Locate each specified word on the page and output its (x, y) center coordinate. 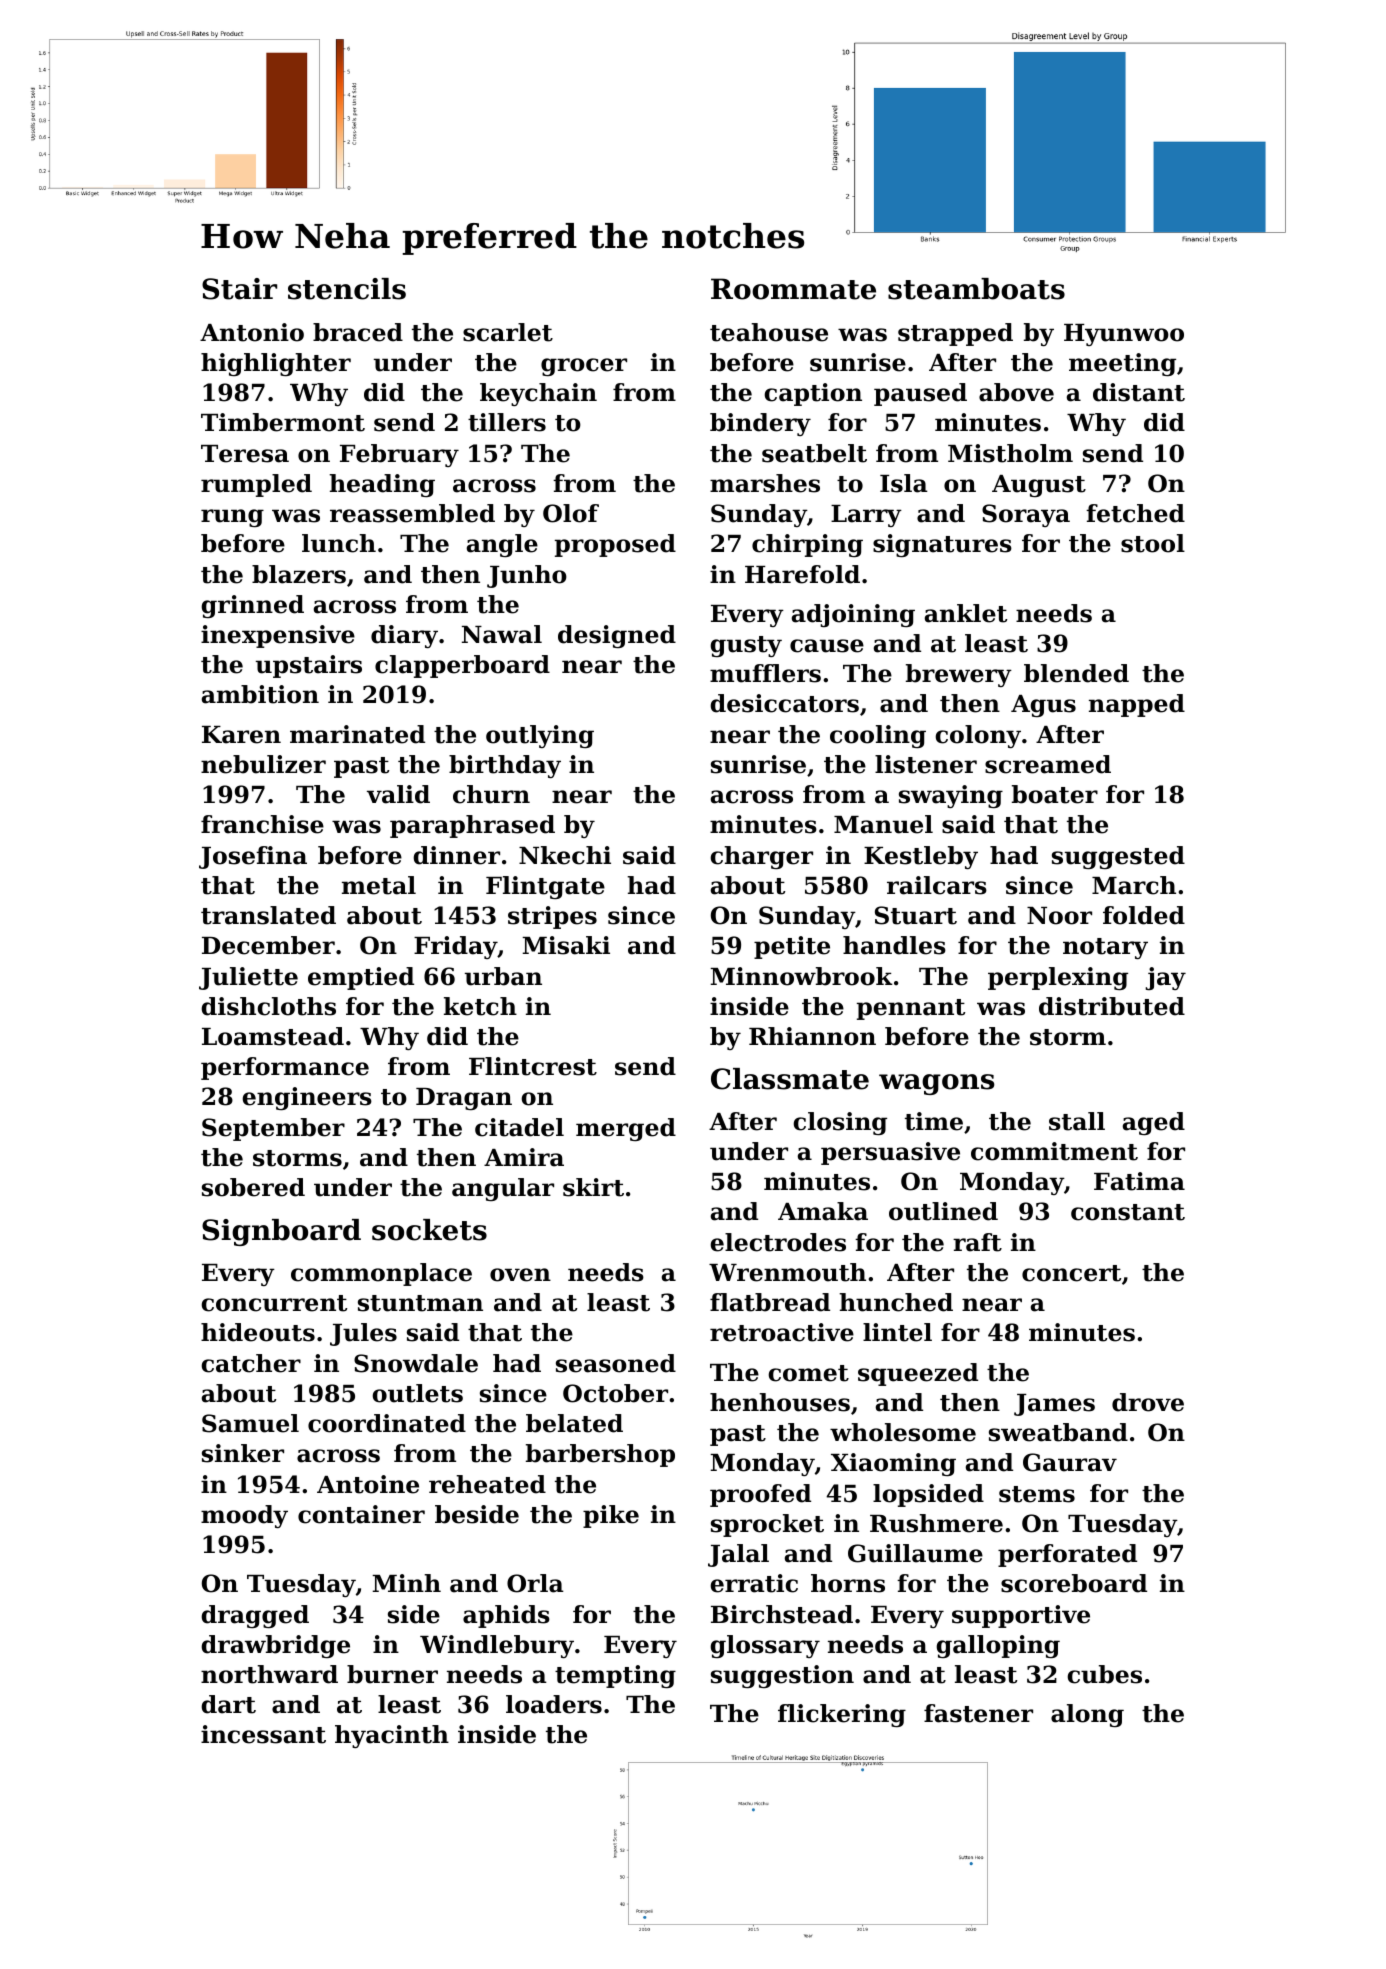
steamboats (976, 289)
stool (1153, 543)
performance (285, 1068)
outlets (417, 1393)
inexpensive (278, 636)
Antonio (252, 332)
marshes (765, 483)
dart (228, 1704)
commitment (1054, 1151)
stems (1037, 1494)
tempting (615, 1676)
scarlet (508, 332)
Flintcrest (533, 1066)
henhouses (780, 1402)
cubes (1104, 1674)
